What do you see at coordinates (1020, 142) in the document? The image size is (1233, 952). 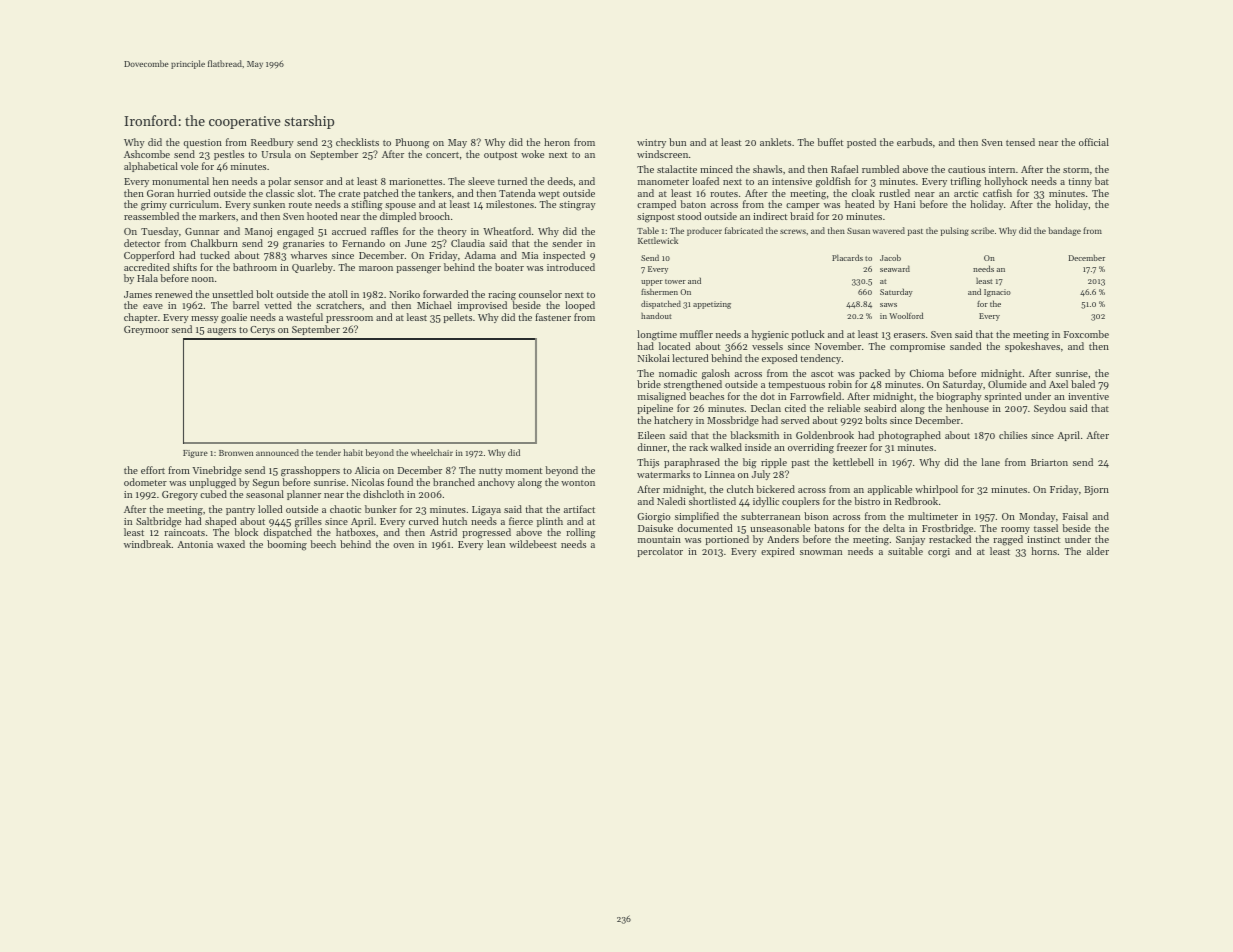 I see `tensed` at bounding box center [1020, 142].
